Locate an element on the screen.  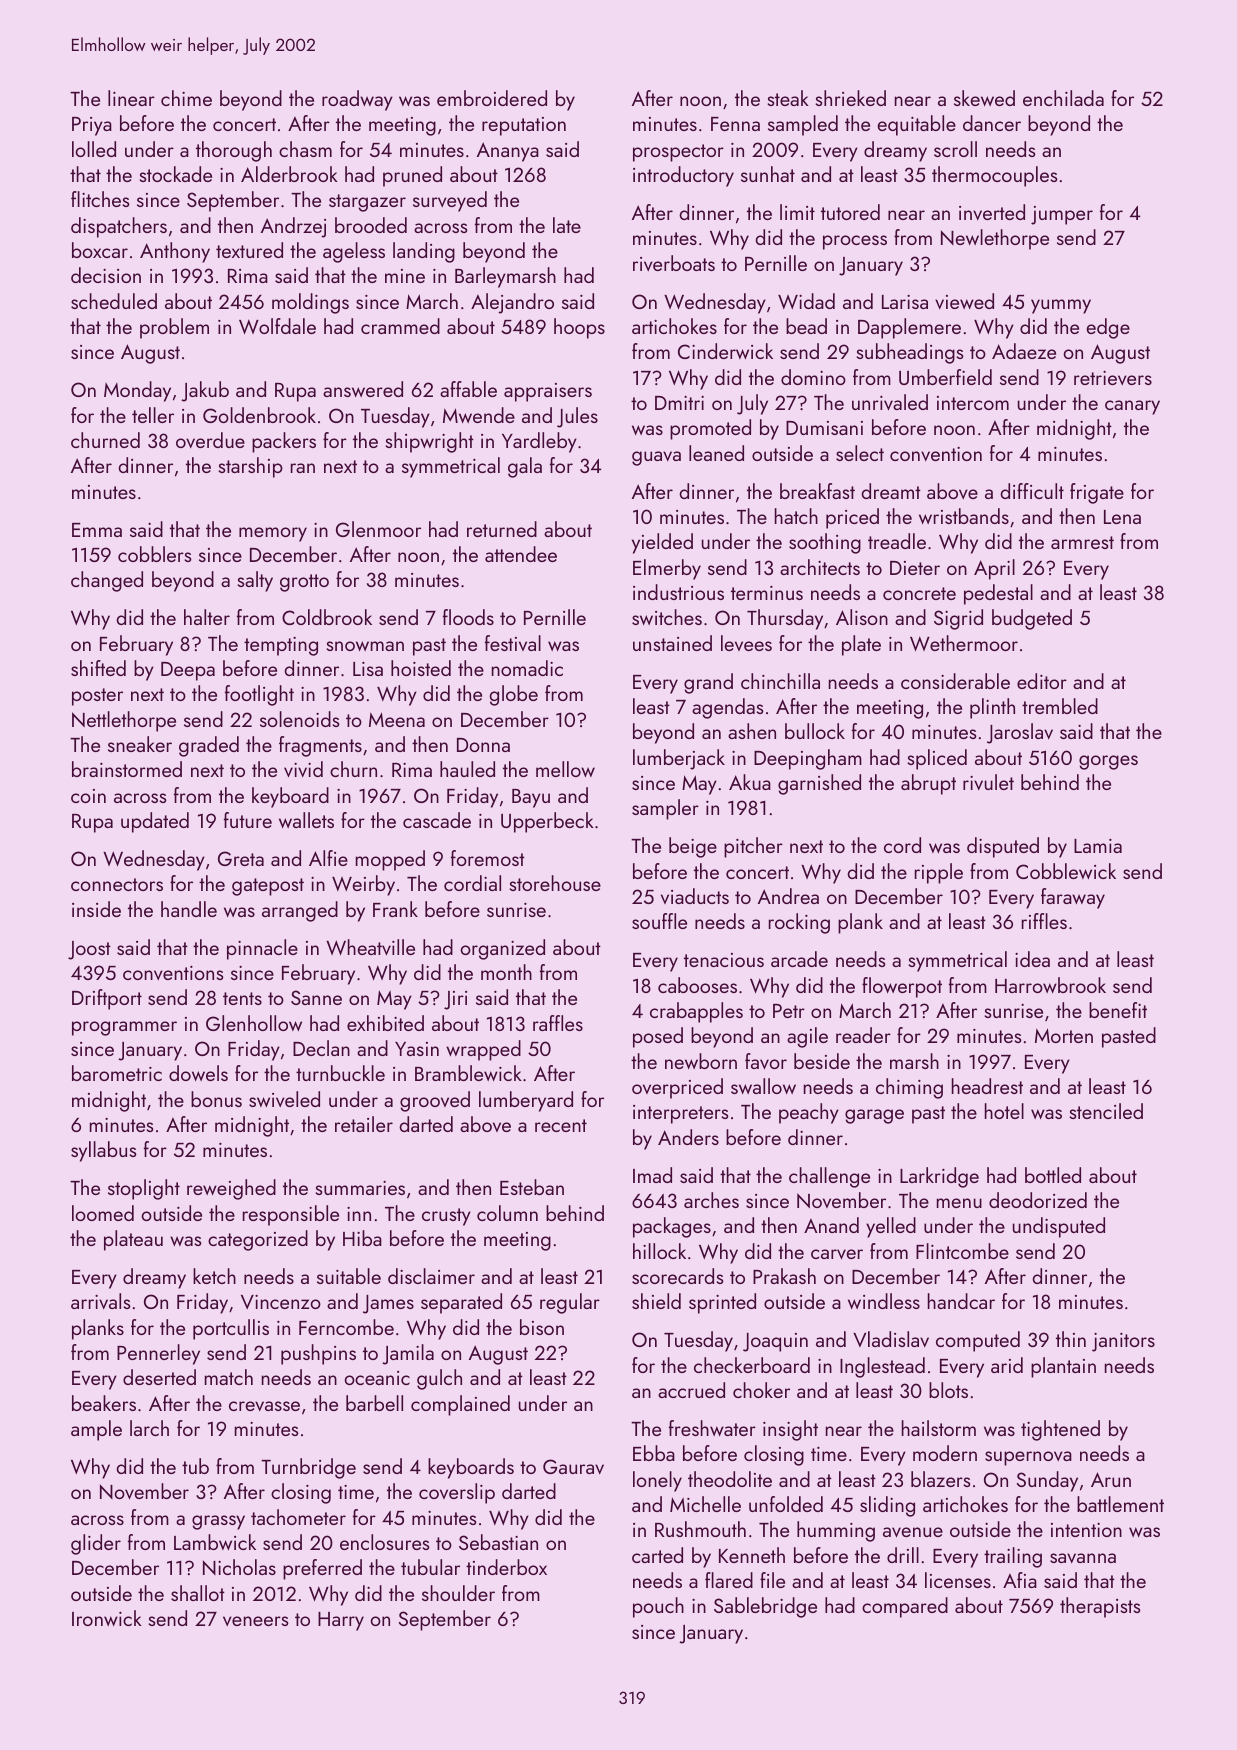
month is located at coordinates (506, 972).
